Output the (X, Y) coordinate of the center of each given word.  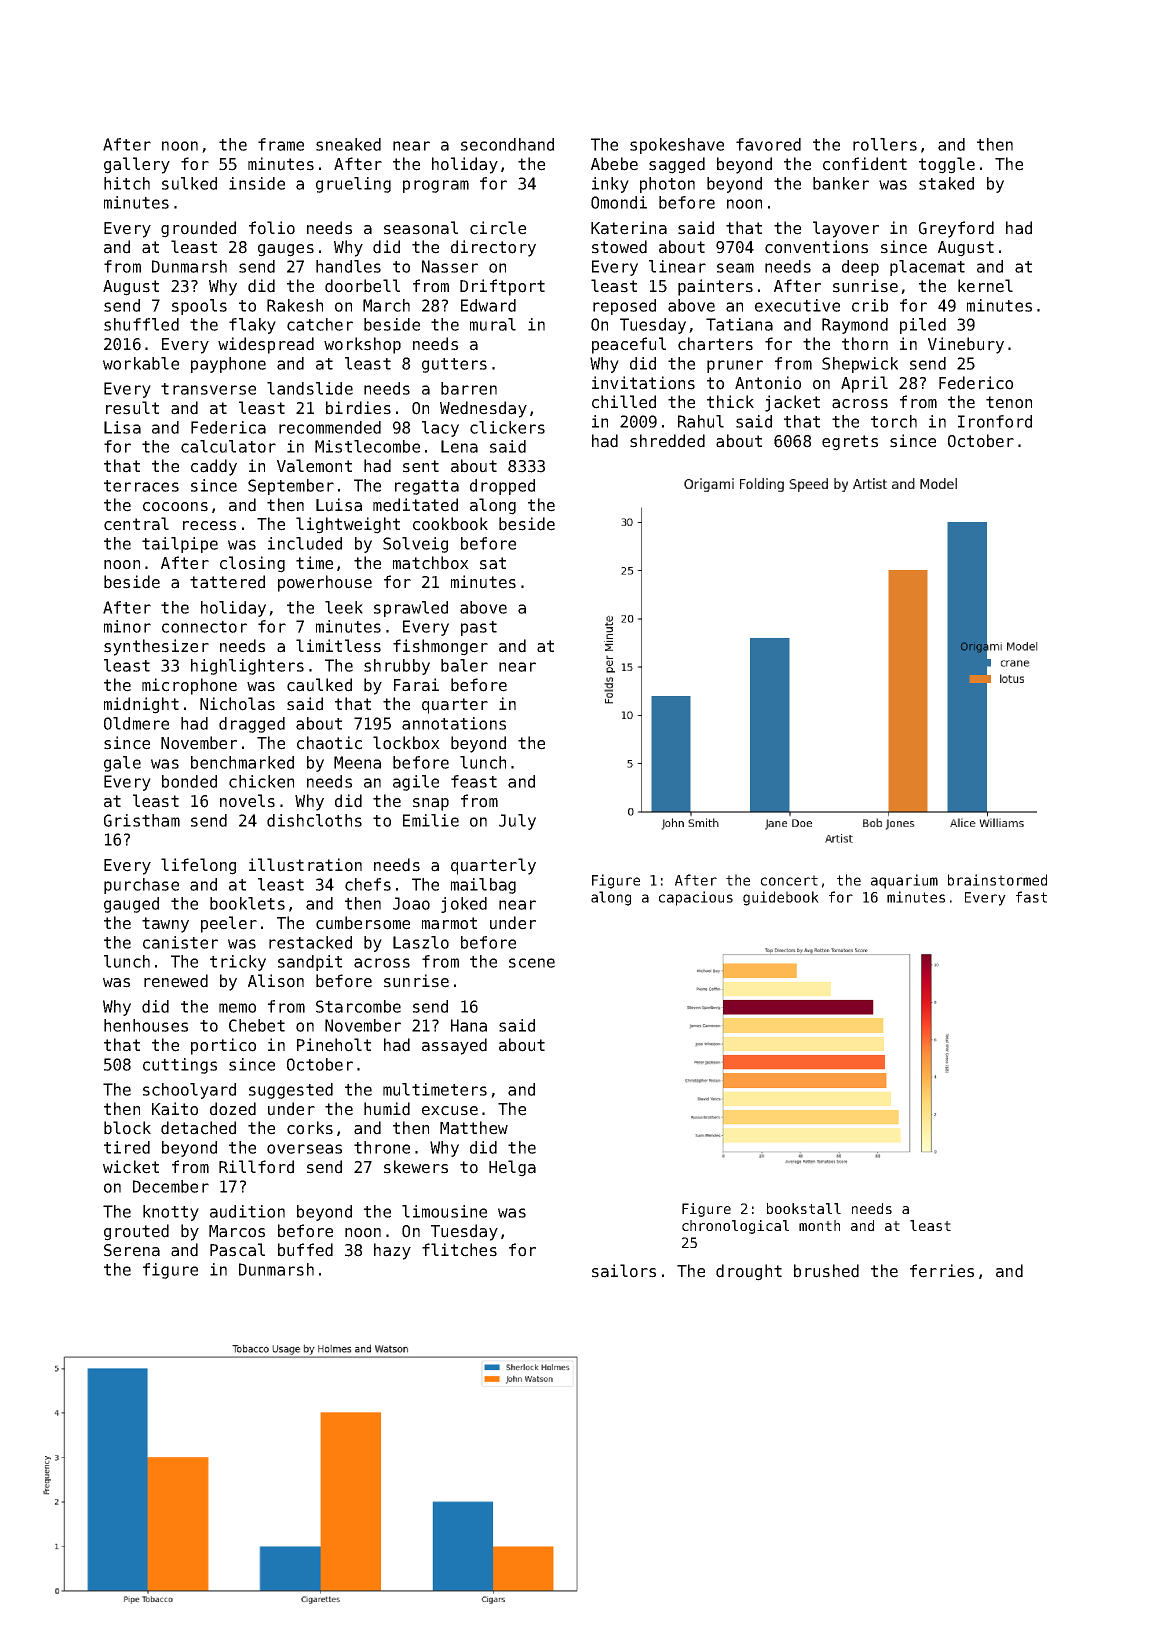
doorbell (362, 286)
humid (387, 1109)
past (479, 628)
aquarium (904, 881)
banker (841, 183)
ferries (942, 1271)
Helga (512, 1168)
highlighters (247, 667)
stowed (619, 247)
